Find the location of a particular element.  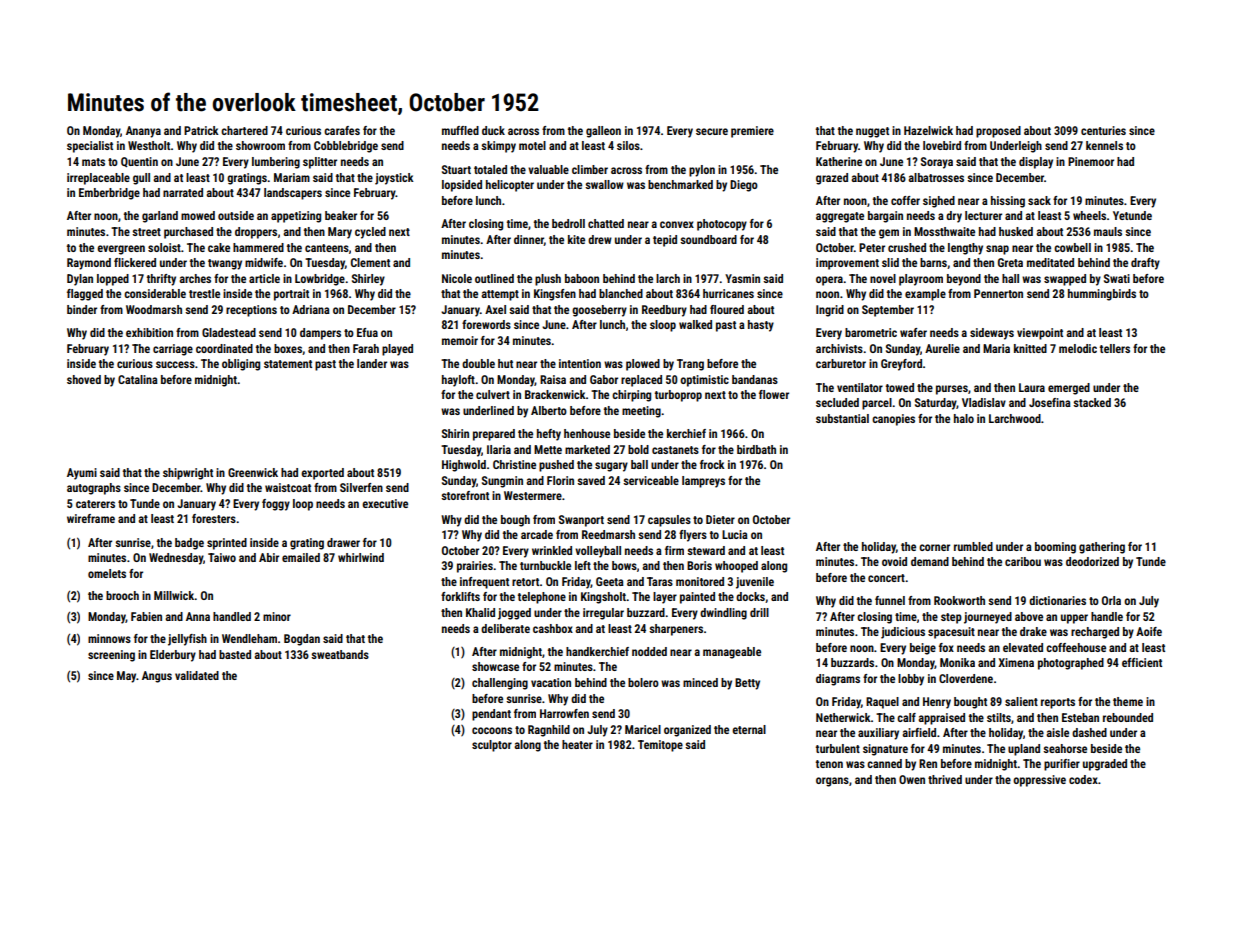

funnel is located at coordinates (890, 600).
